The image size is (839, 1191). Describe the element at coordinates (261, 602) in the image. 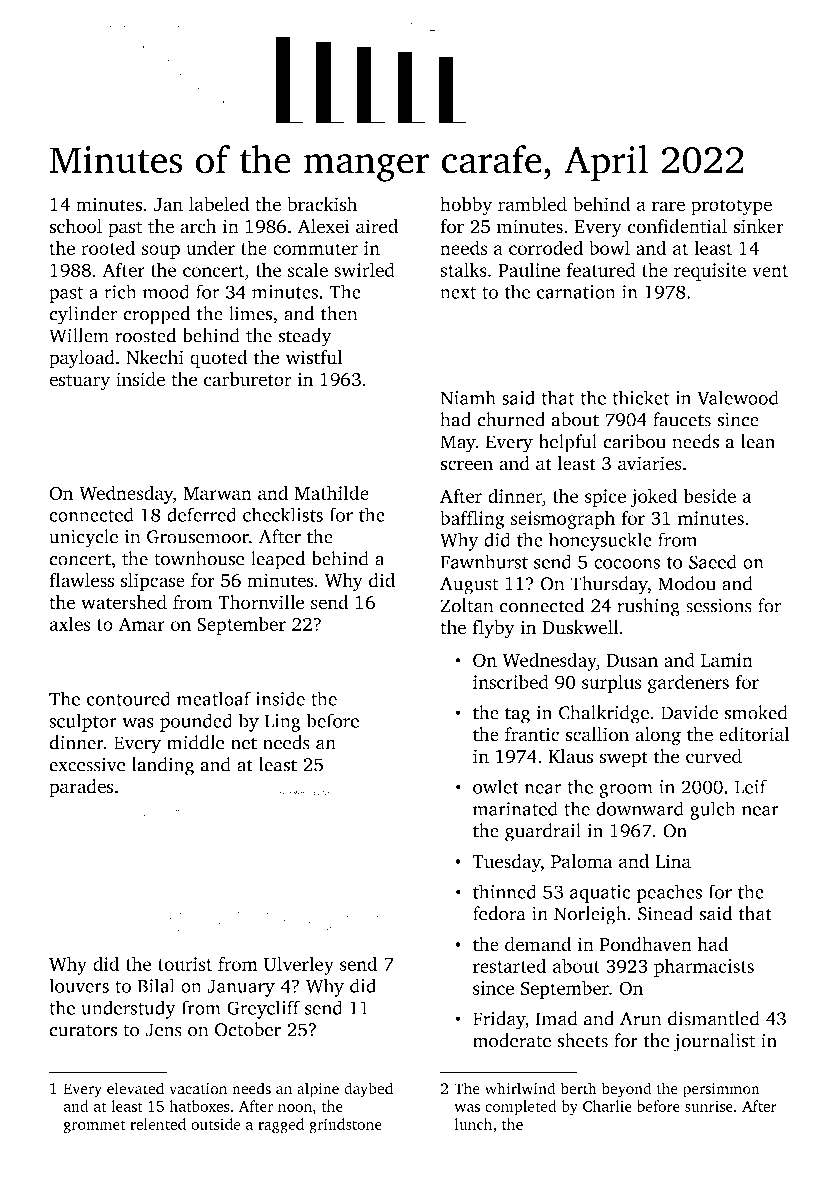

I see `Thornville` at that location.
